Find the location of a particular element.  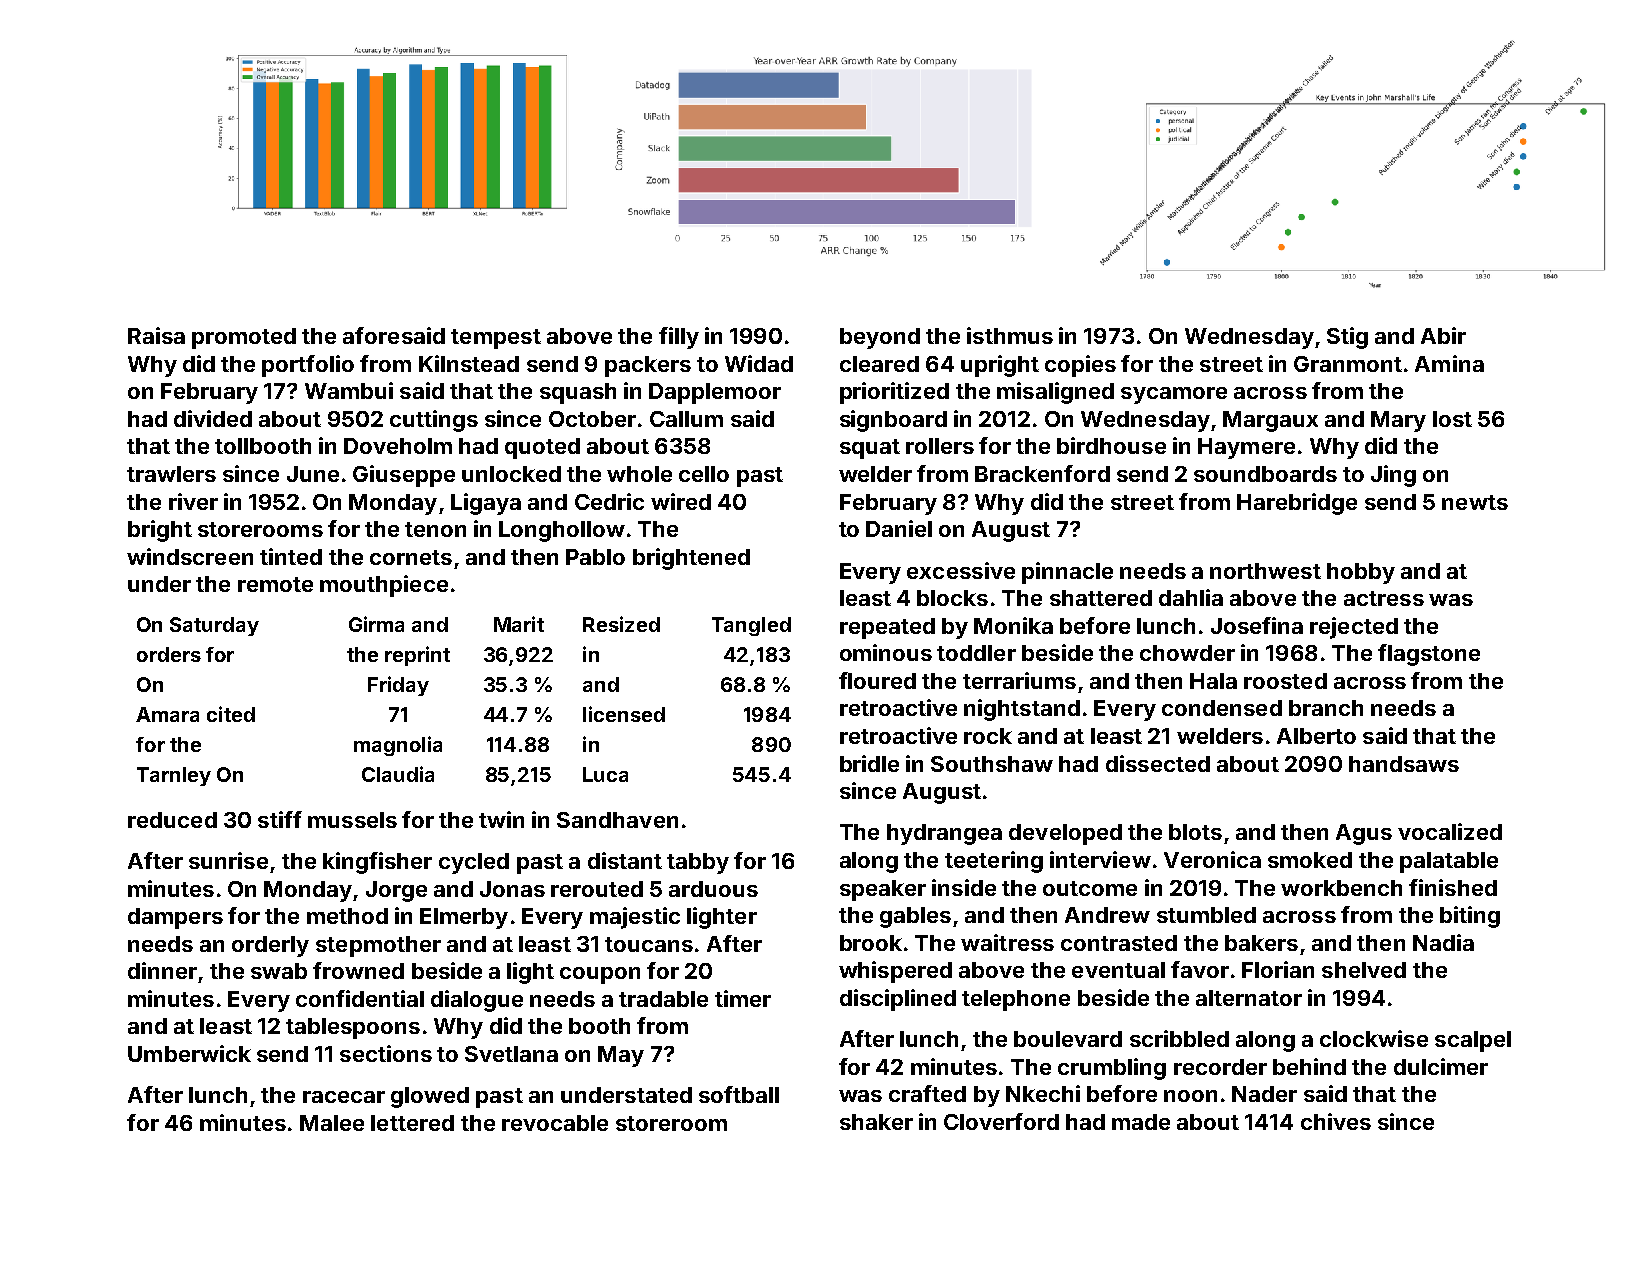

palatable is located at coordinates (1449, 862).
